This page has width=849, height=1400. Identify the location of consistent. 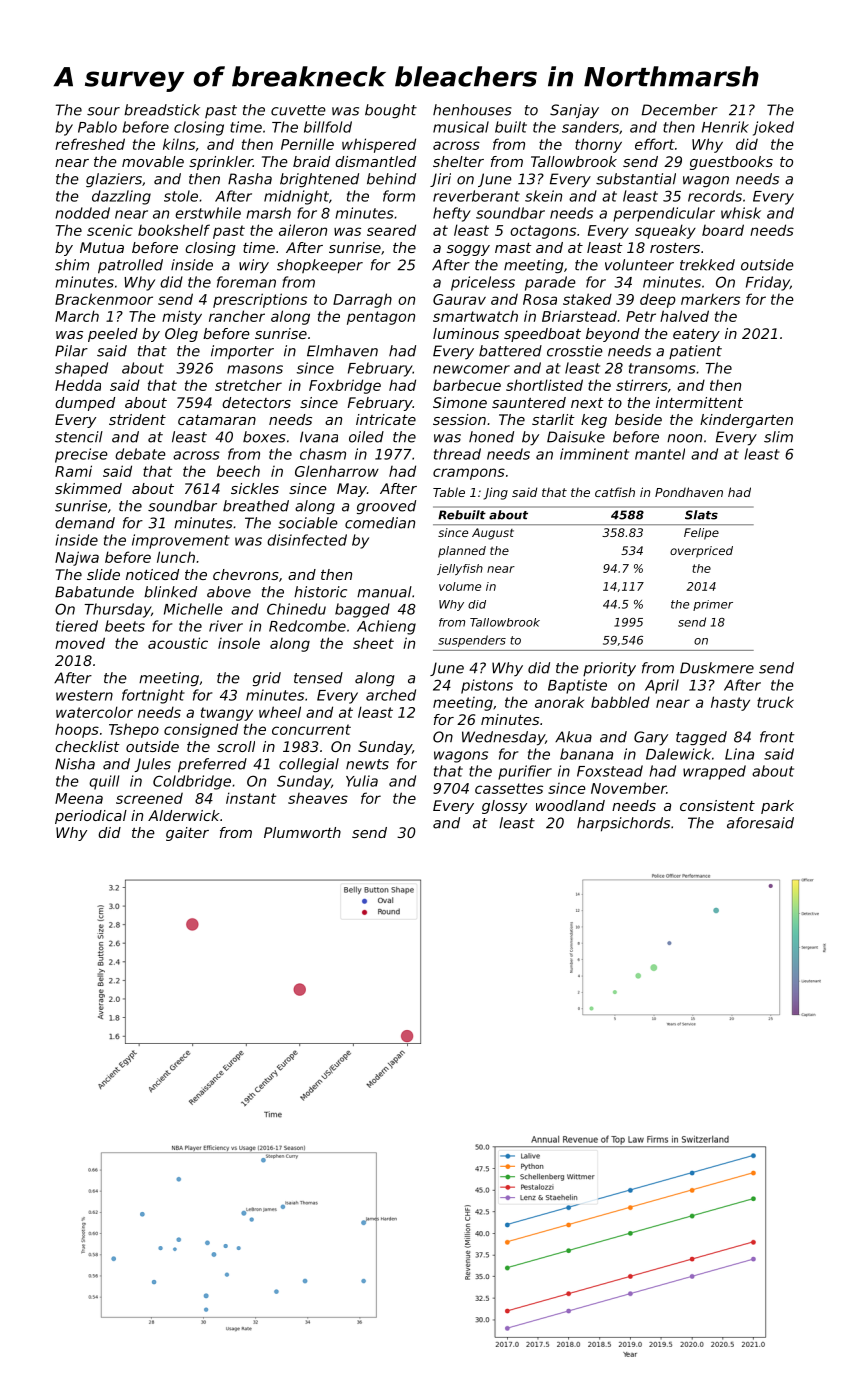
(717, 805).
